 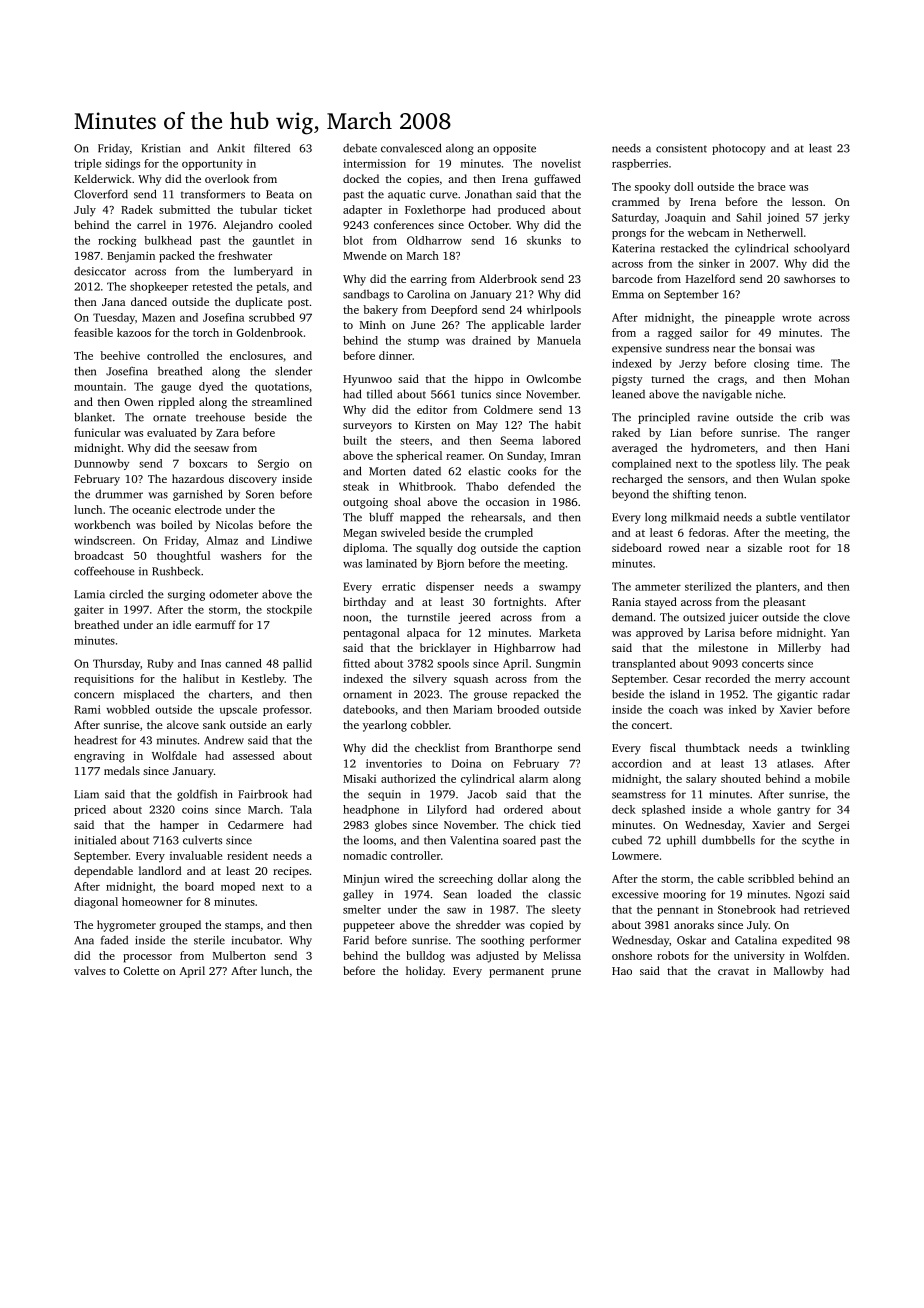 I want to click on whirlpools, so click(x=554, y=311).
